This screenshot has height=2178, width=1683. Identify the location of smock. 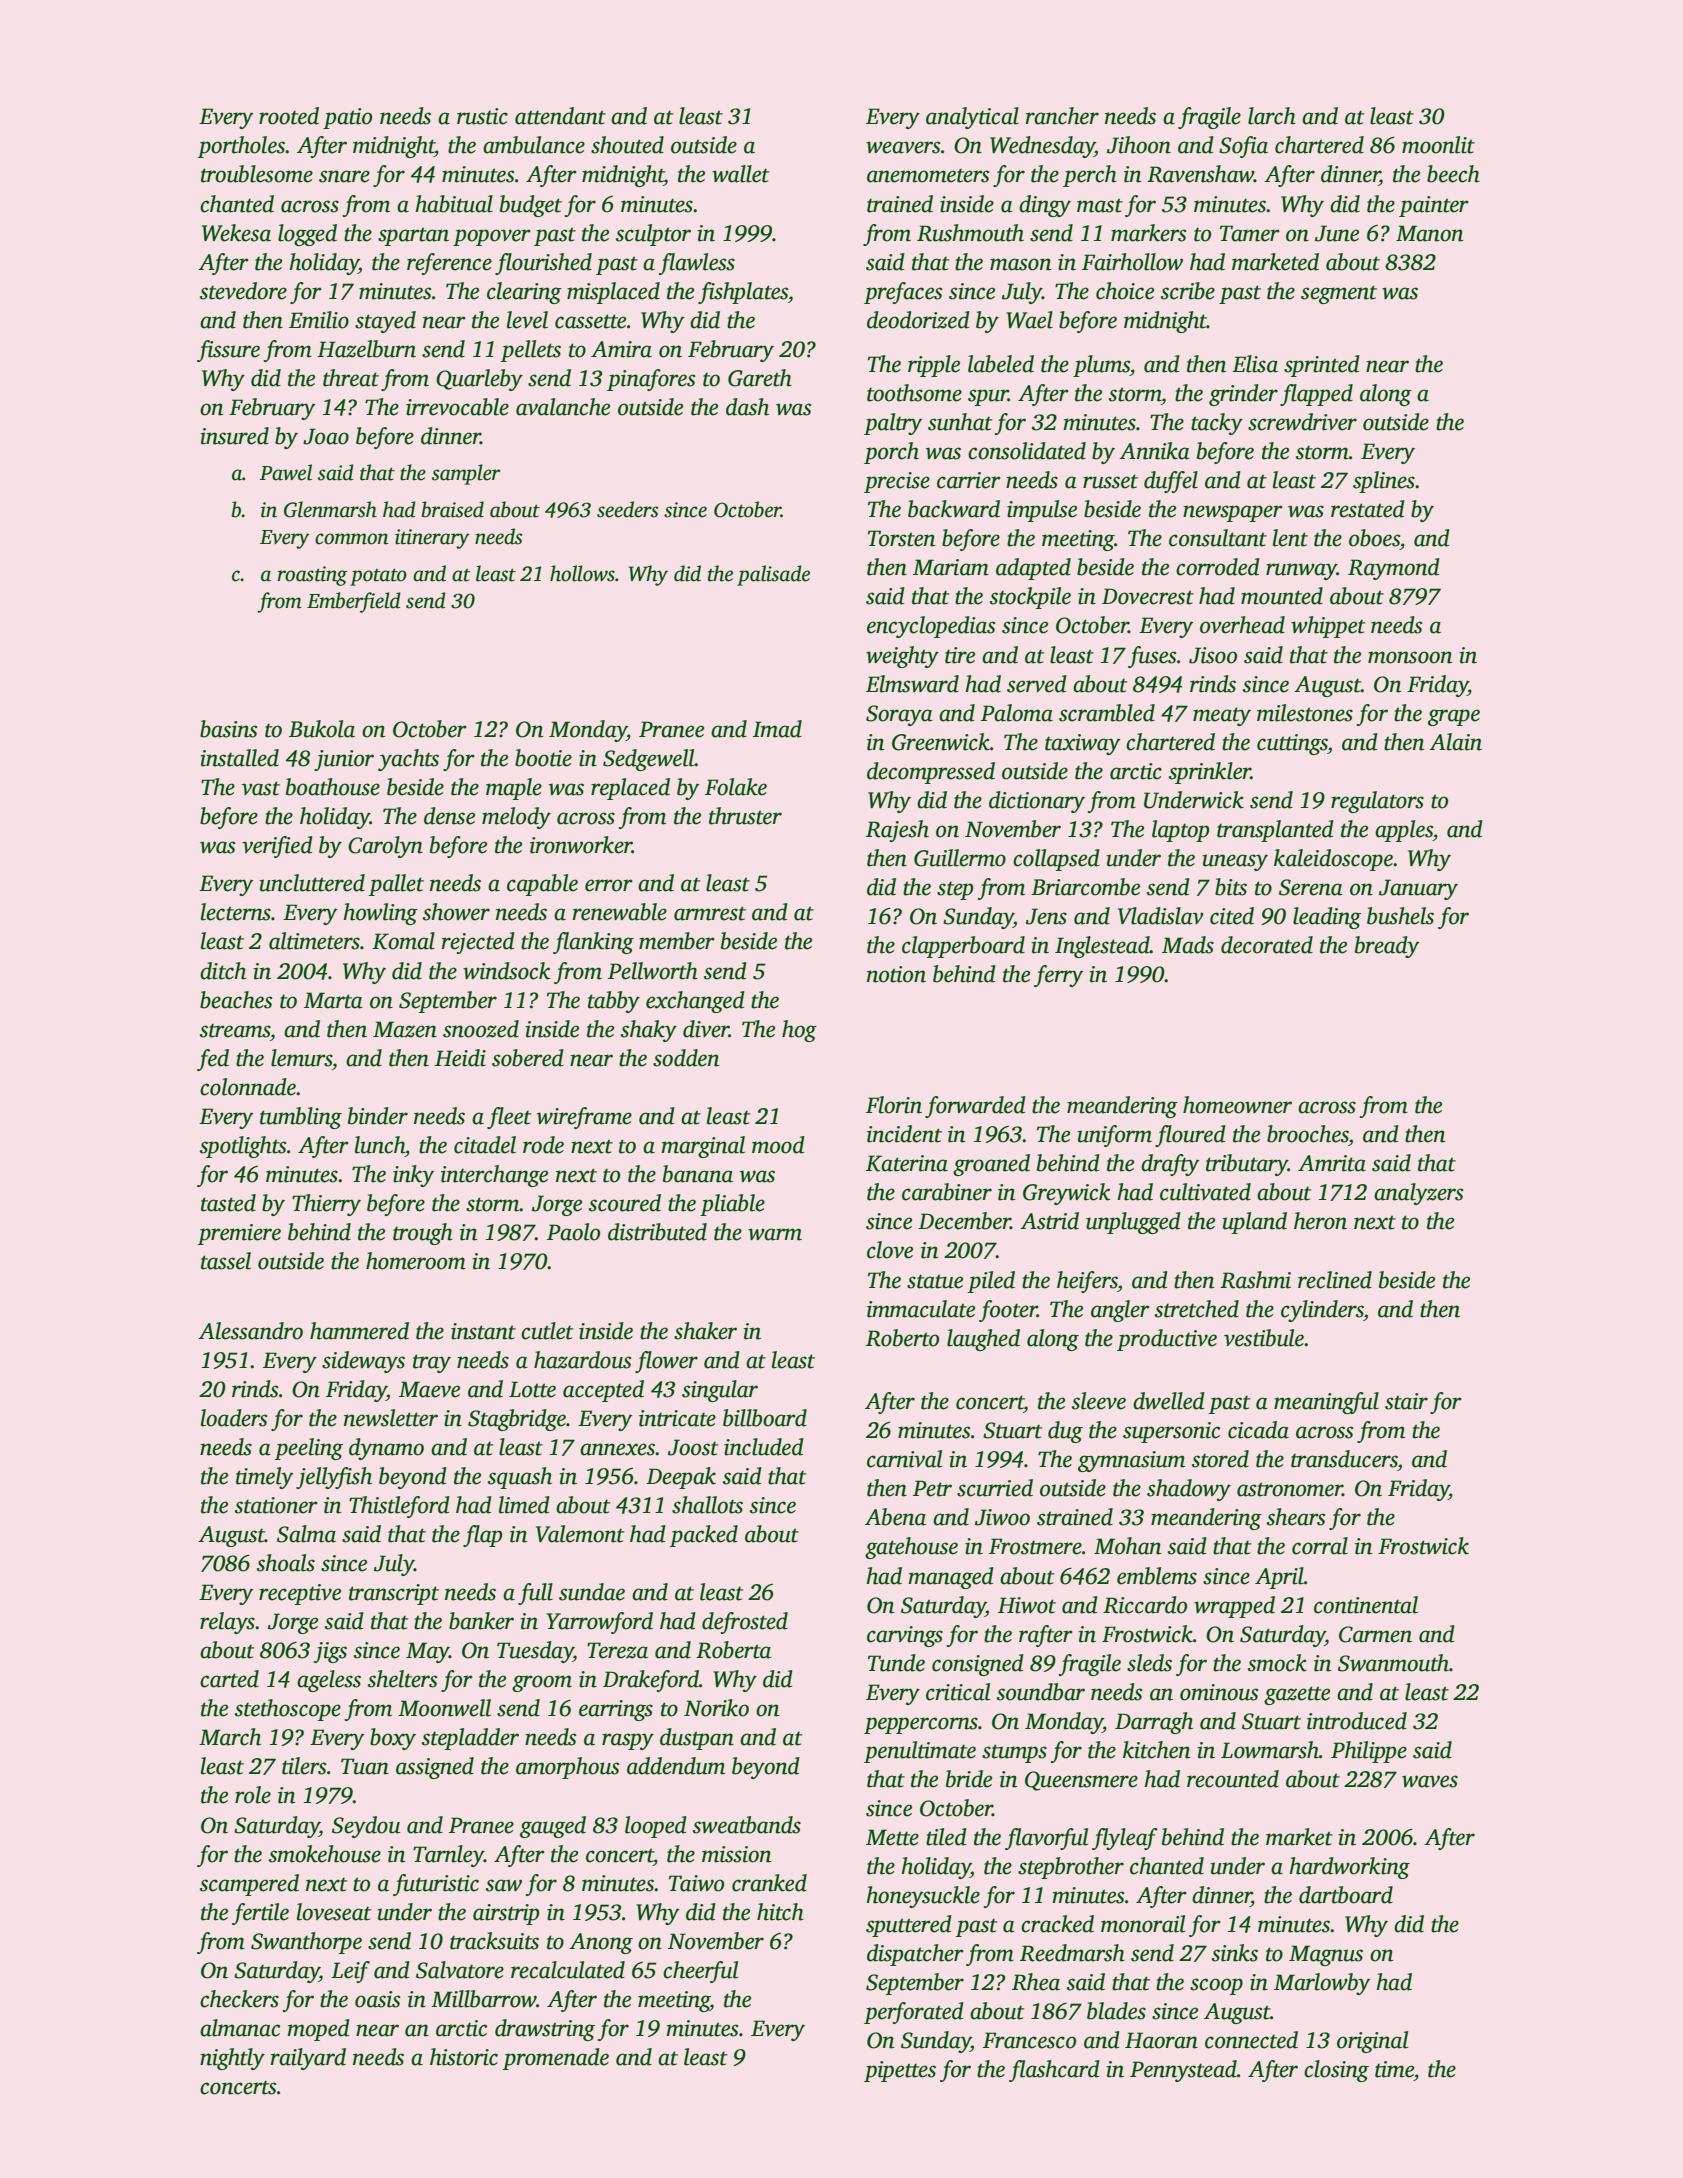
(1277, 1663).
